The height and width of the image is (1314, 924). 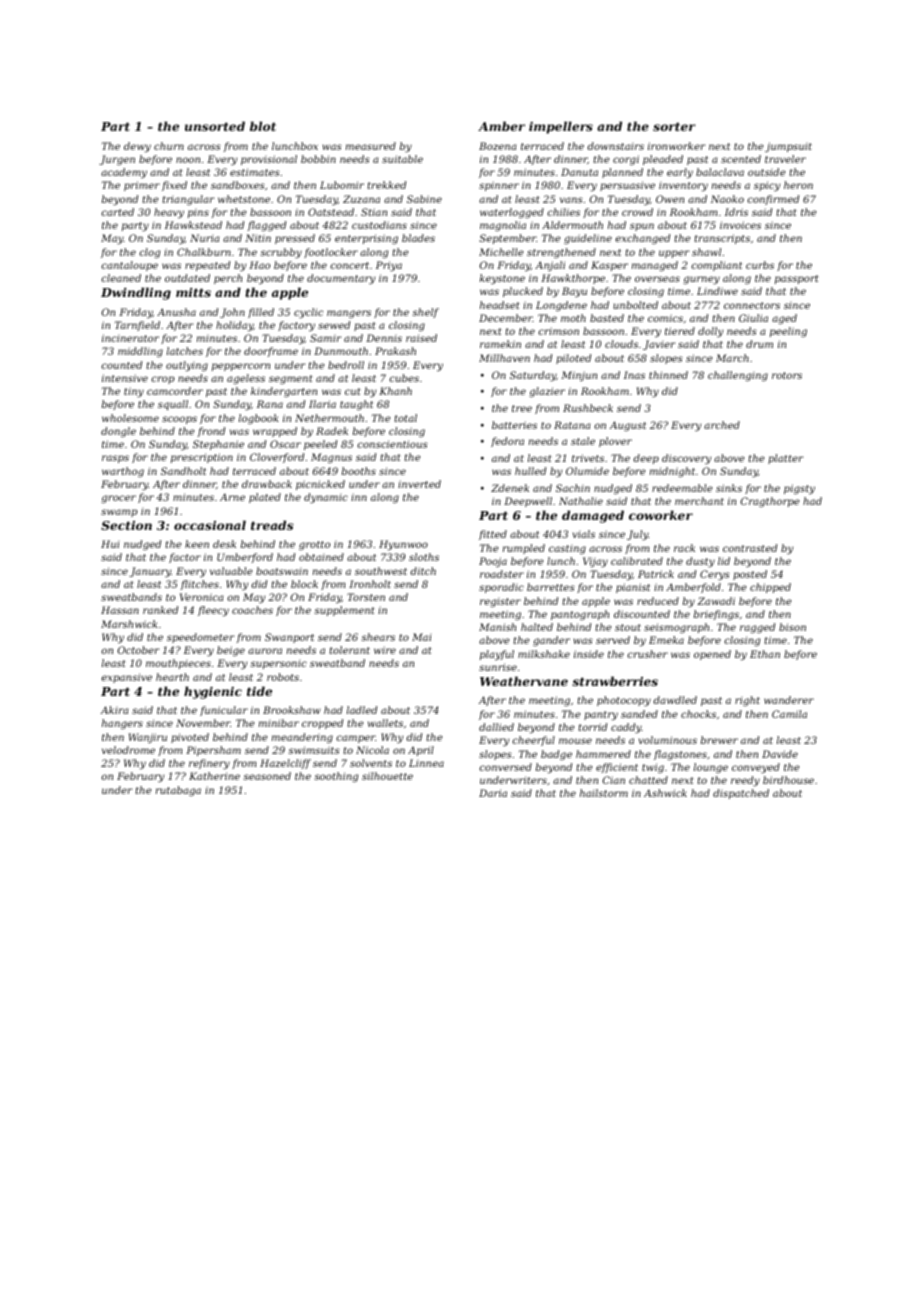 I want to click on triangular, so click(x=188, y=200).
